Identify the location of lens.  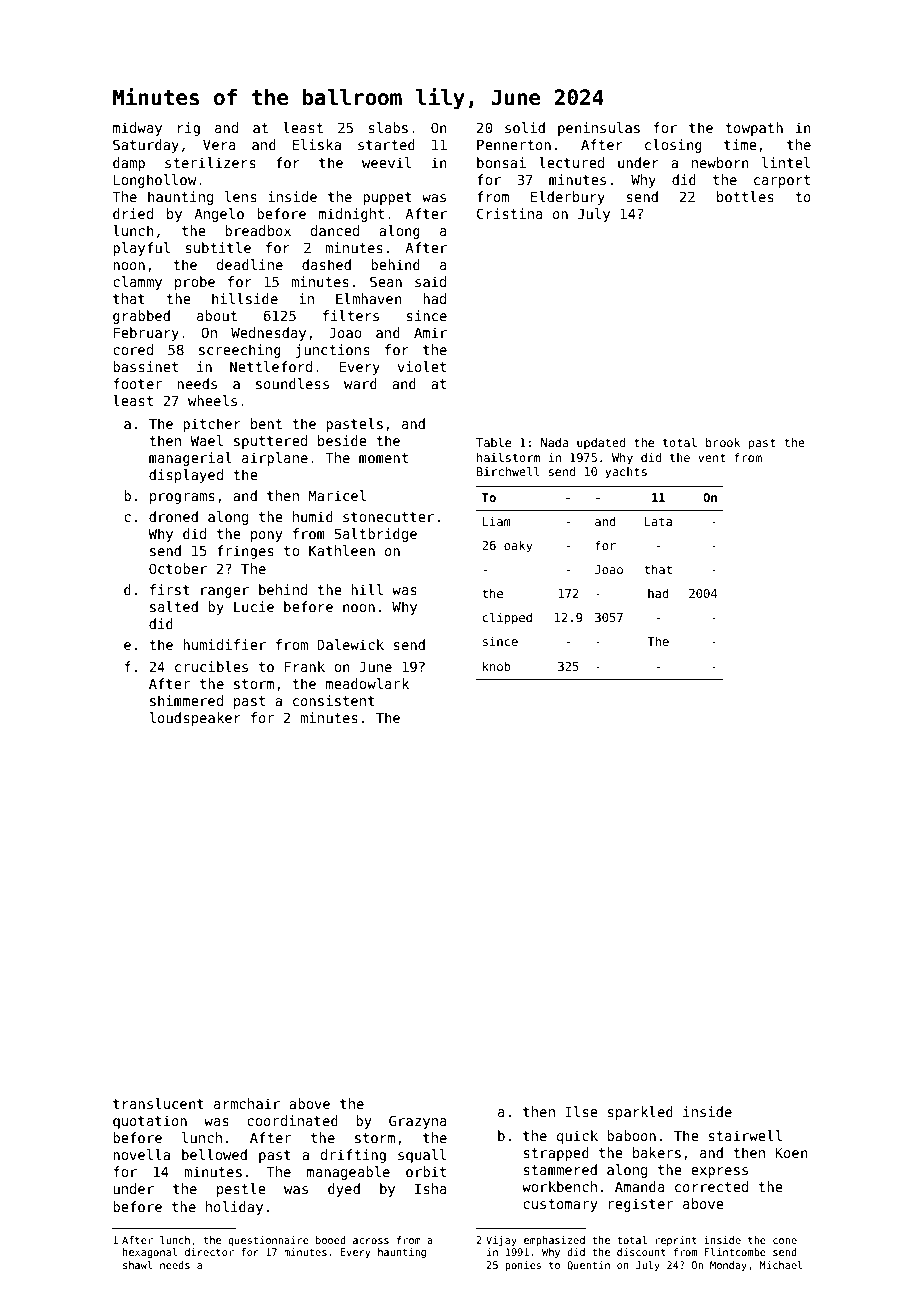
(241, 196).
